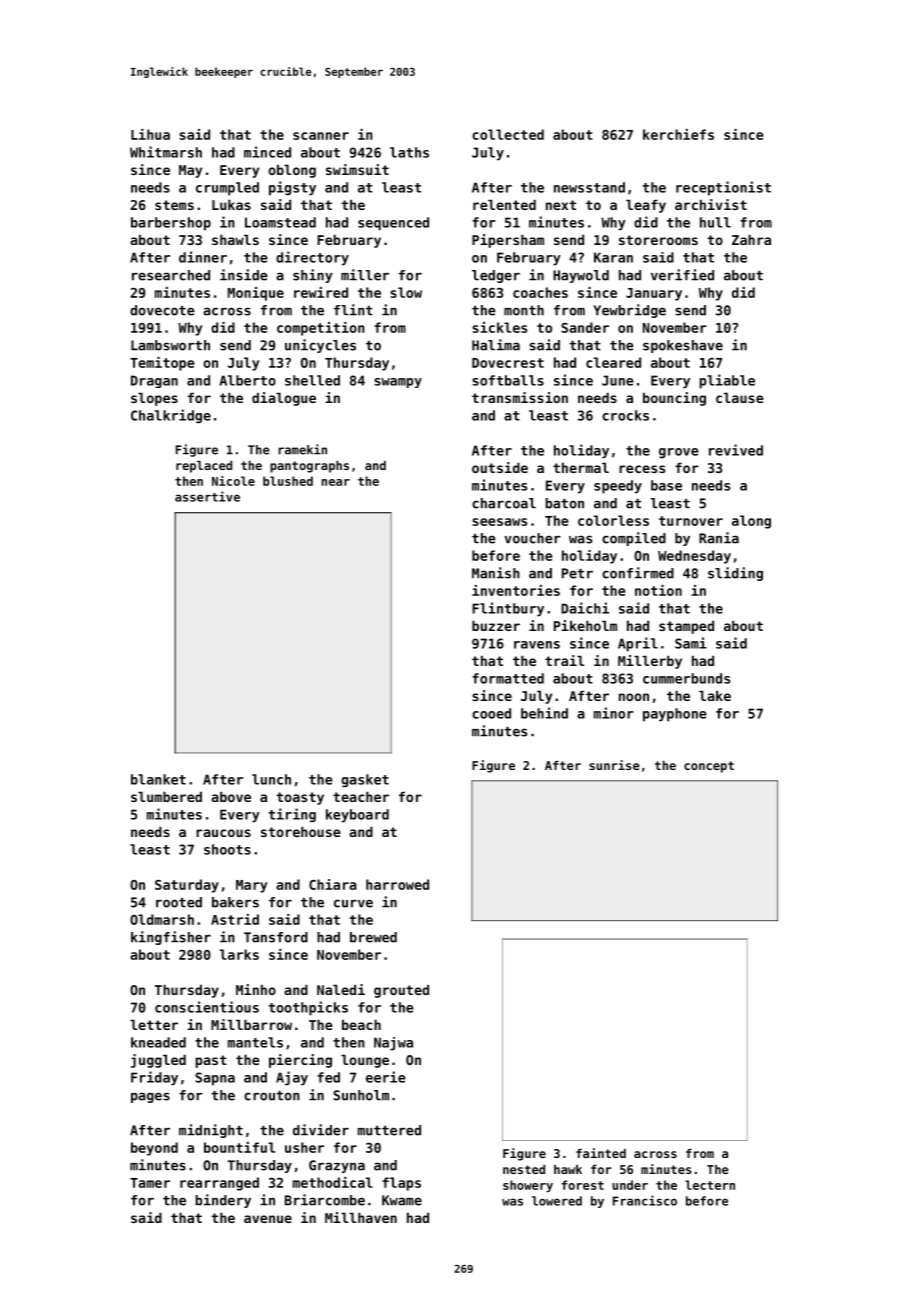 The height and width of the screenshot is (1316, 908). Describe the element at coordinates (357, 169) in the screenshot. I see `swimsuit` at that location.
